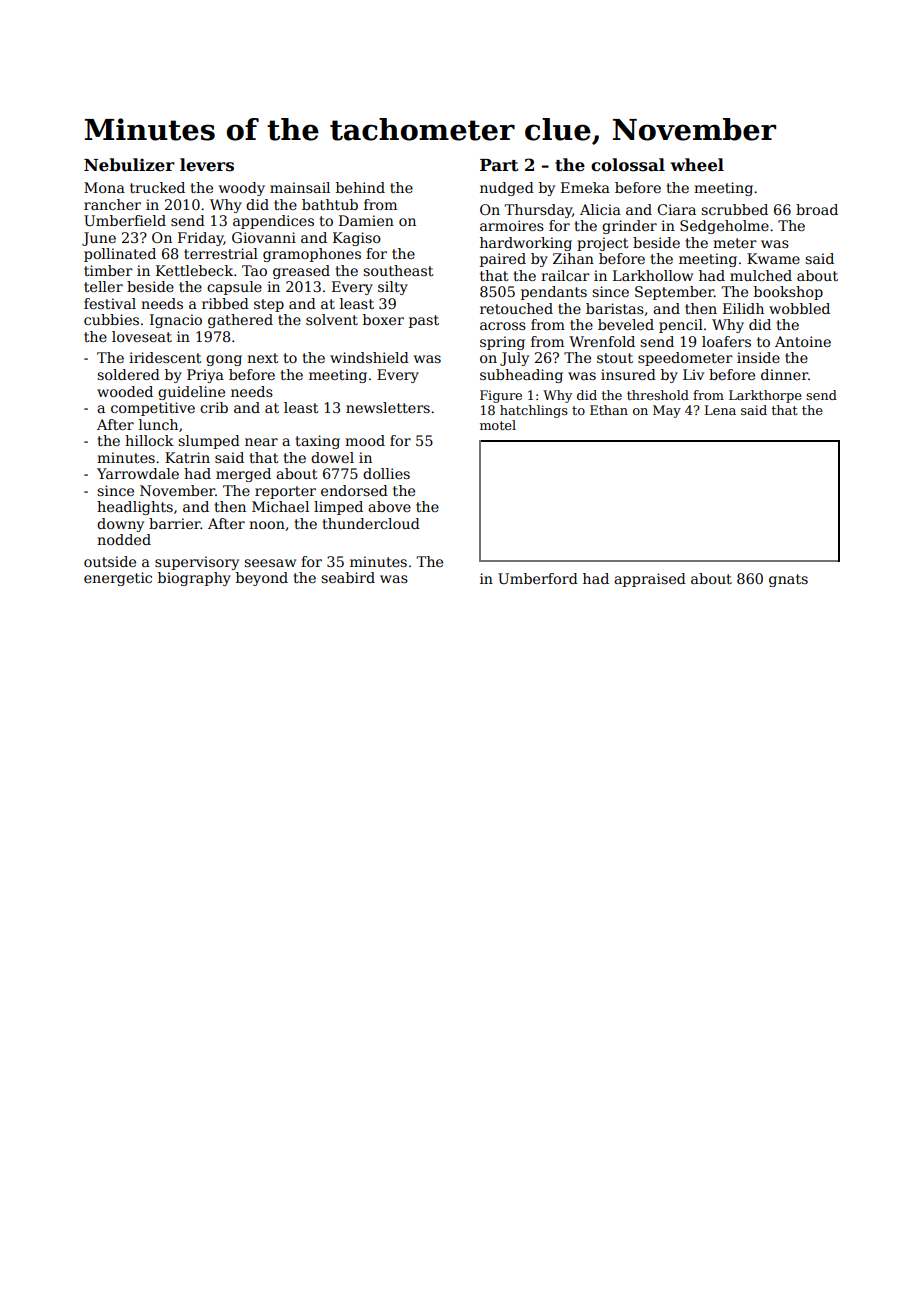  Describe the element at coordinates (360, 187) in the screenshot. I see `behind` at that location.
